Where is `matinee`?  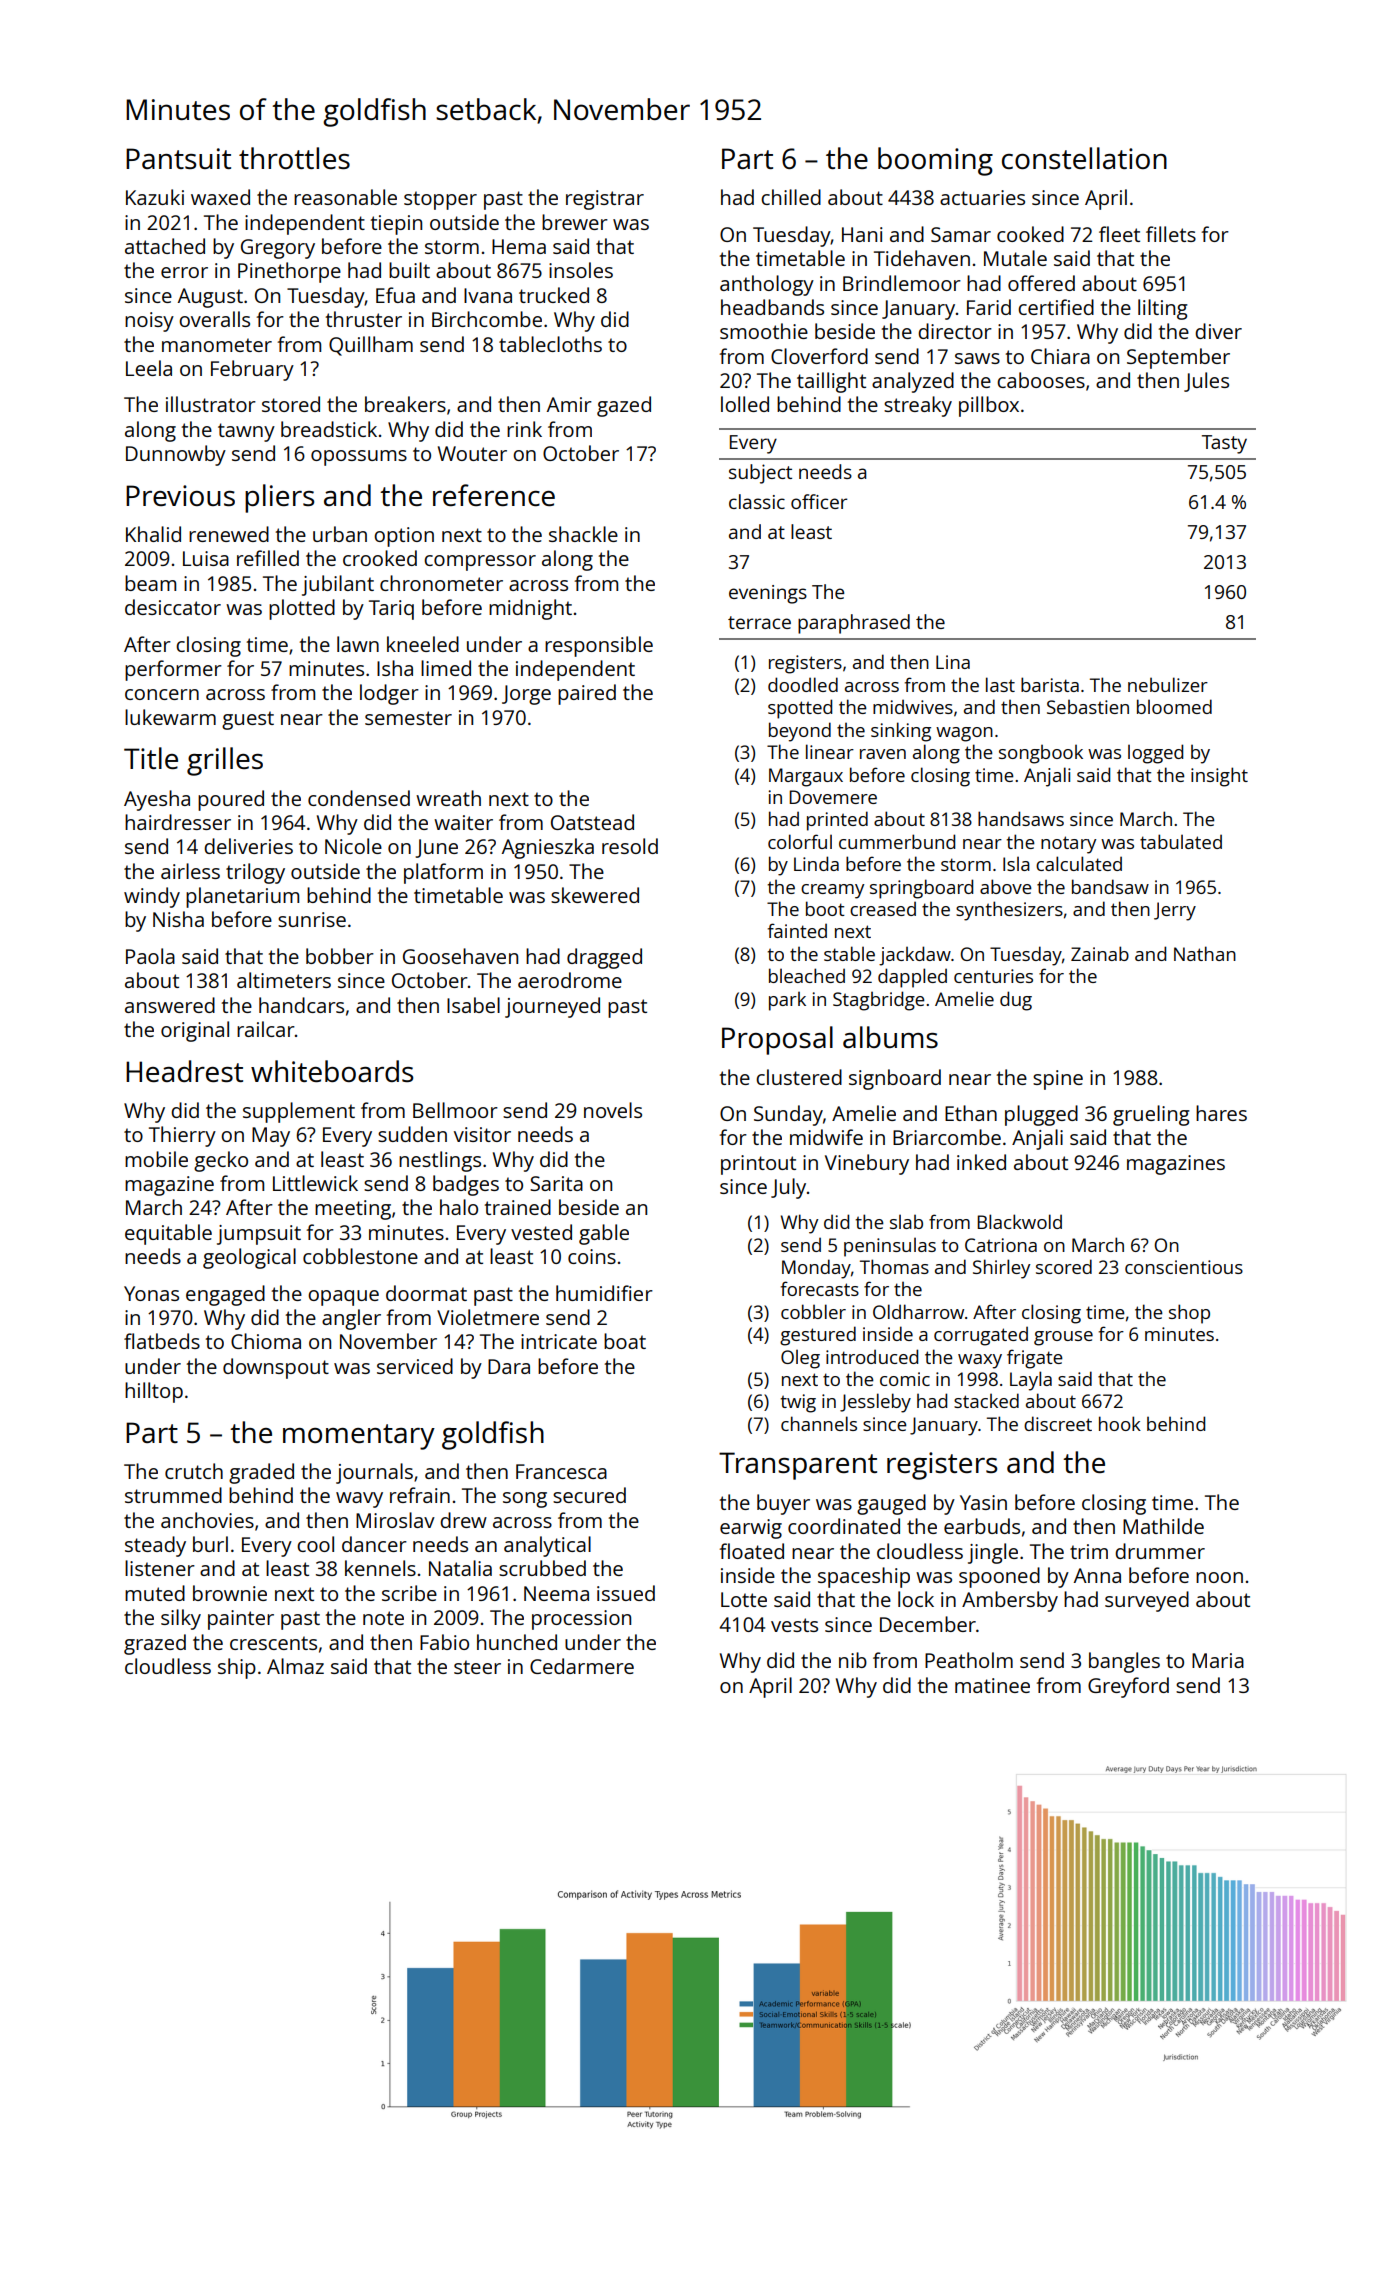
matinee is located at coordinates (992, 1685).
